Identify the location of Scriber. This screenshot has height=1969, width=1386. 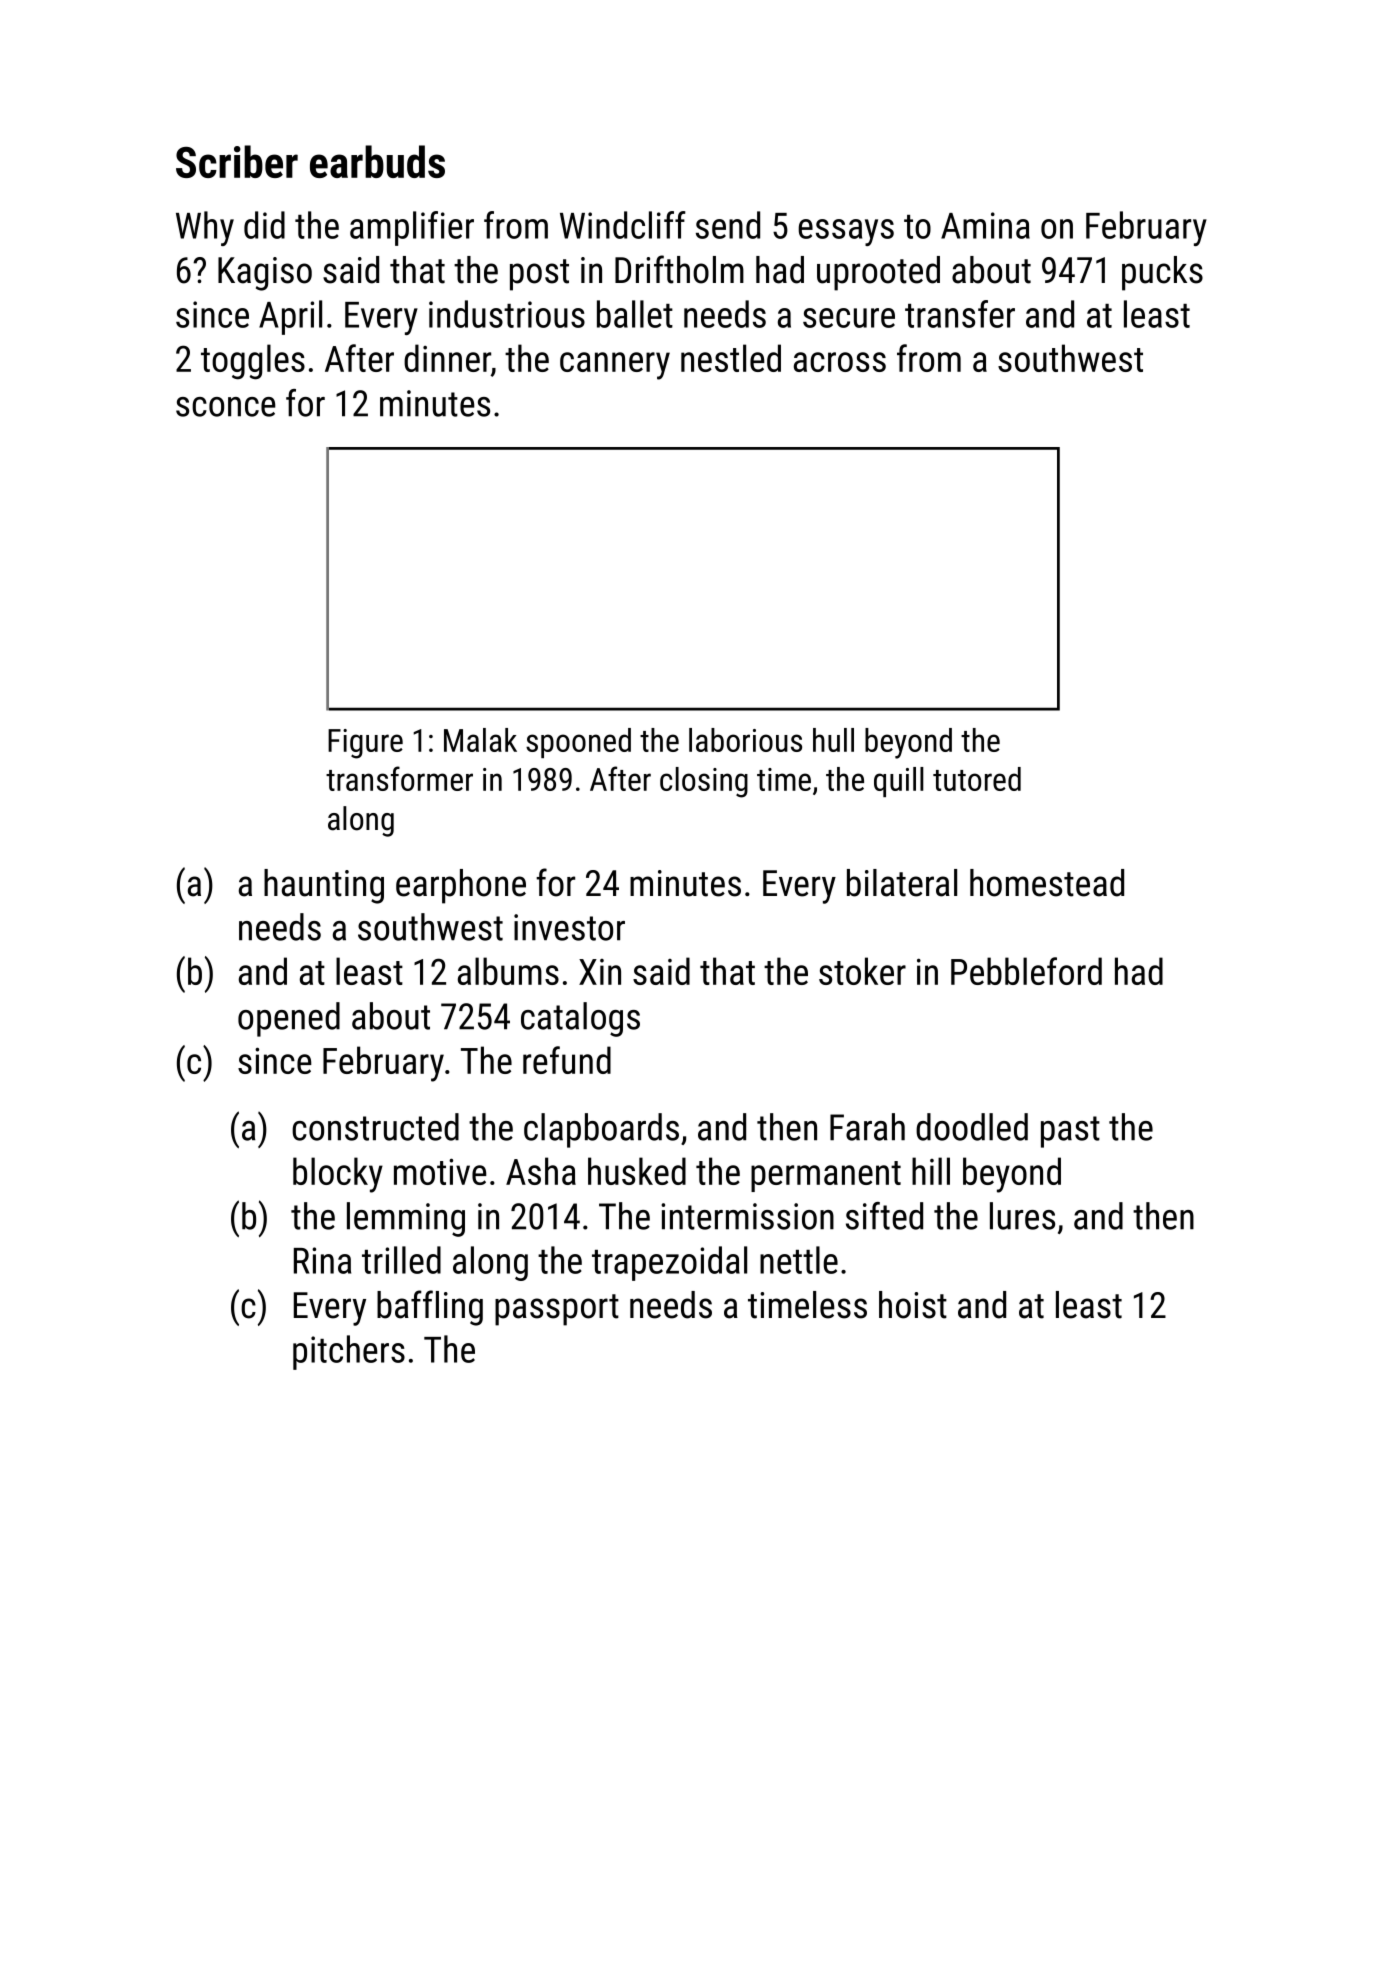
(237, 161).
